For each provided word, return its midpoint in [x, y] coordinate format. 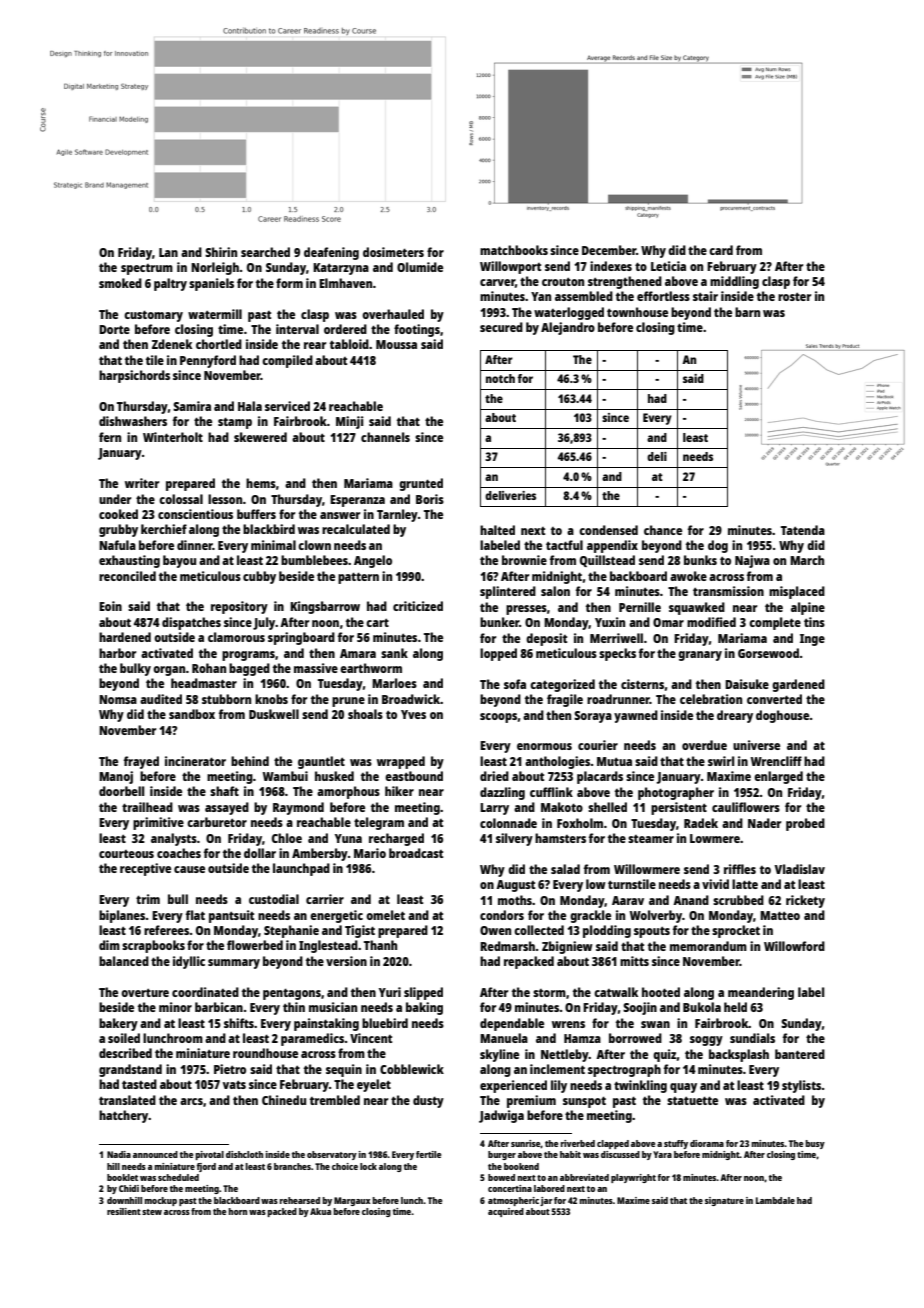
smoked [120, 283]
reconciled [127, 576]
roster [794, 296]
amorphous [348, 792]
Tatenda [803, 530]
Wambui [285, 776]
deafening [331, 253]
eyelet [374, 1085]
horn [237, 1211]
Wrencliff [776, 761]
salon [555, 591]
